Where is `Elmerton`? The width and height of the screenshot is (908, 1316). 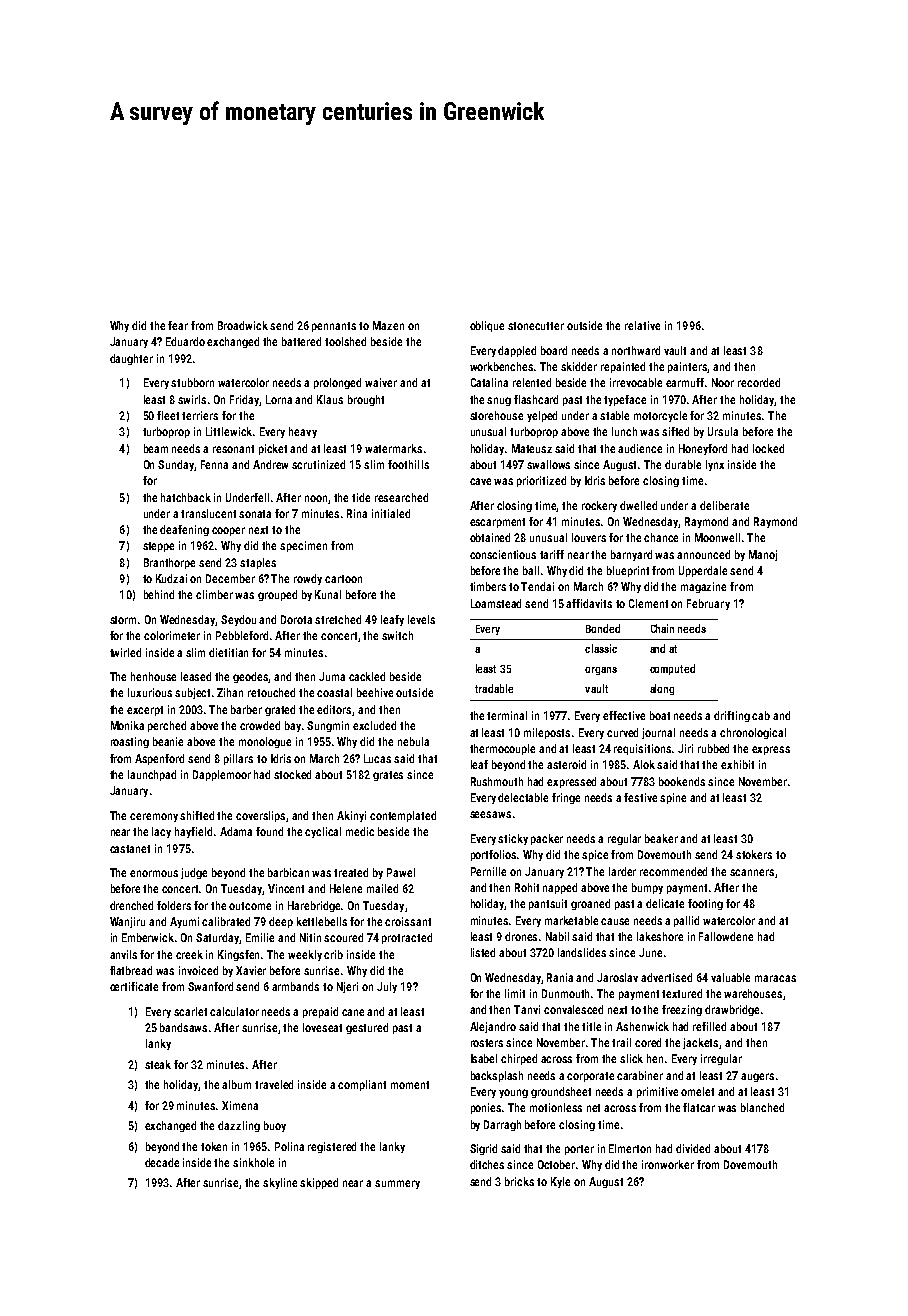
Elmerton is located at coordinates (630, 1148).
